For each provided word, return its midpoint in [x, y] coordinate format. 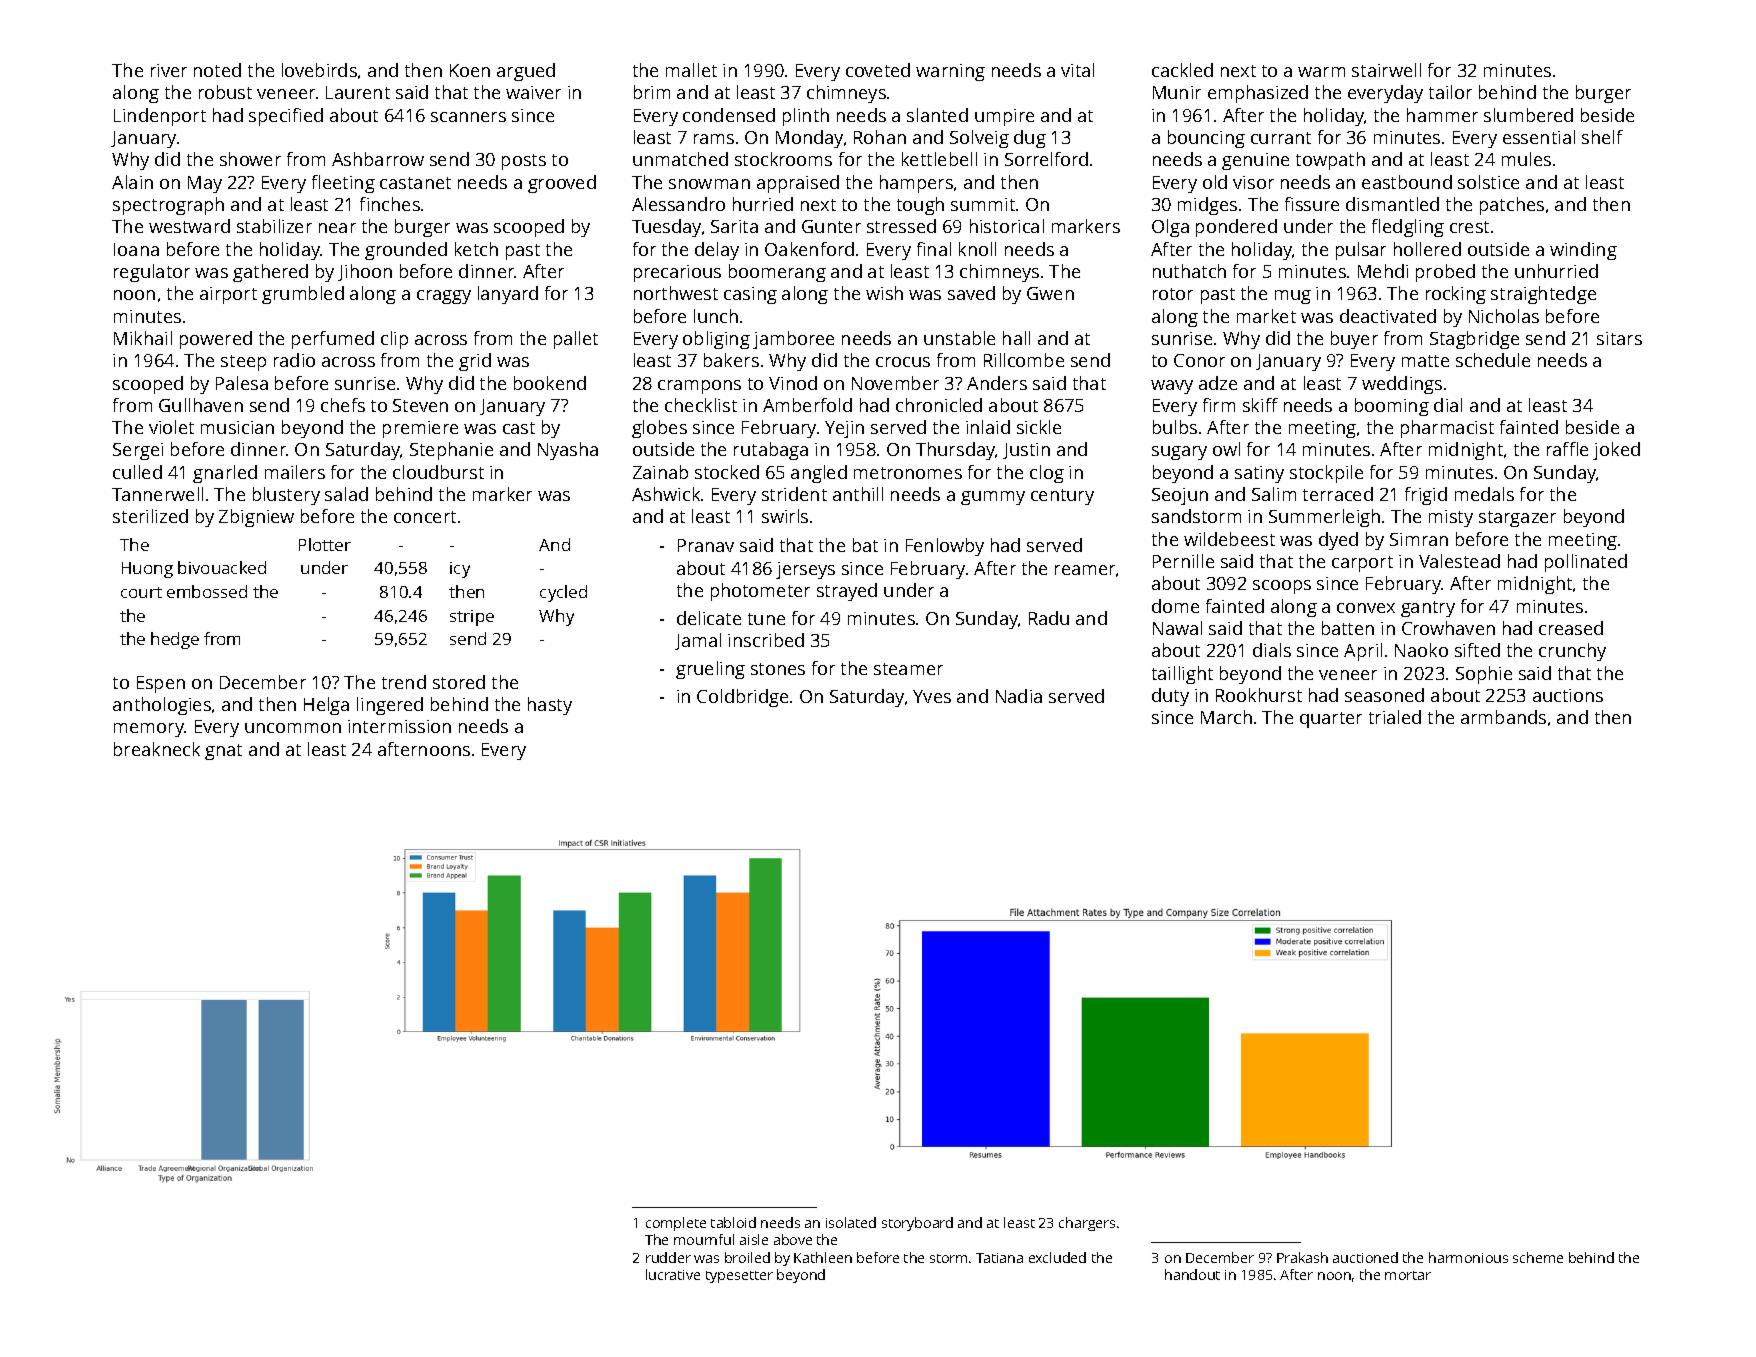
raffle [1567, 449]
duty [1170, 697]
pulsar [1361, 251]
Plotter [325, 544]
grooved [562, 184]
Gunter [831, 226]
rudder [668, 1257]
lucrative [673, 1274]
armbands [1503, 717]
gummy [993, 498]
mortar [1408, 1275]
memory [149, 730]
